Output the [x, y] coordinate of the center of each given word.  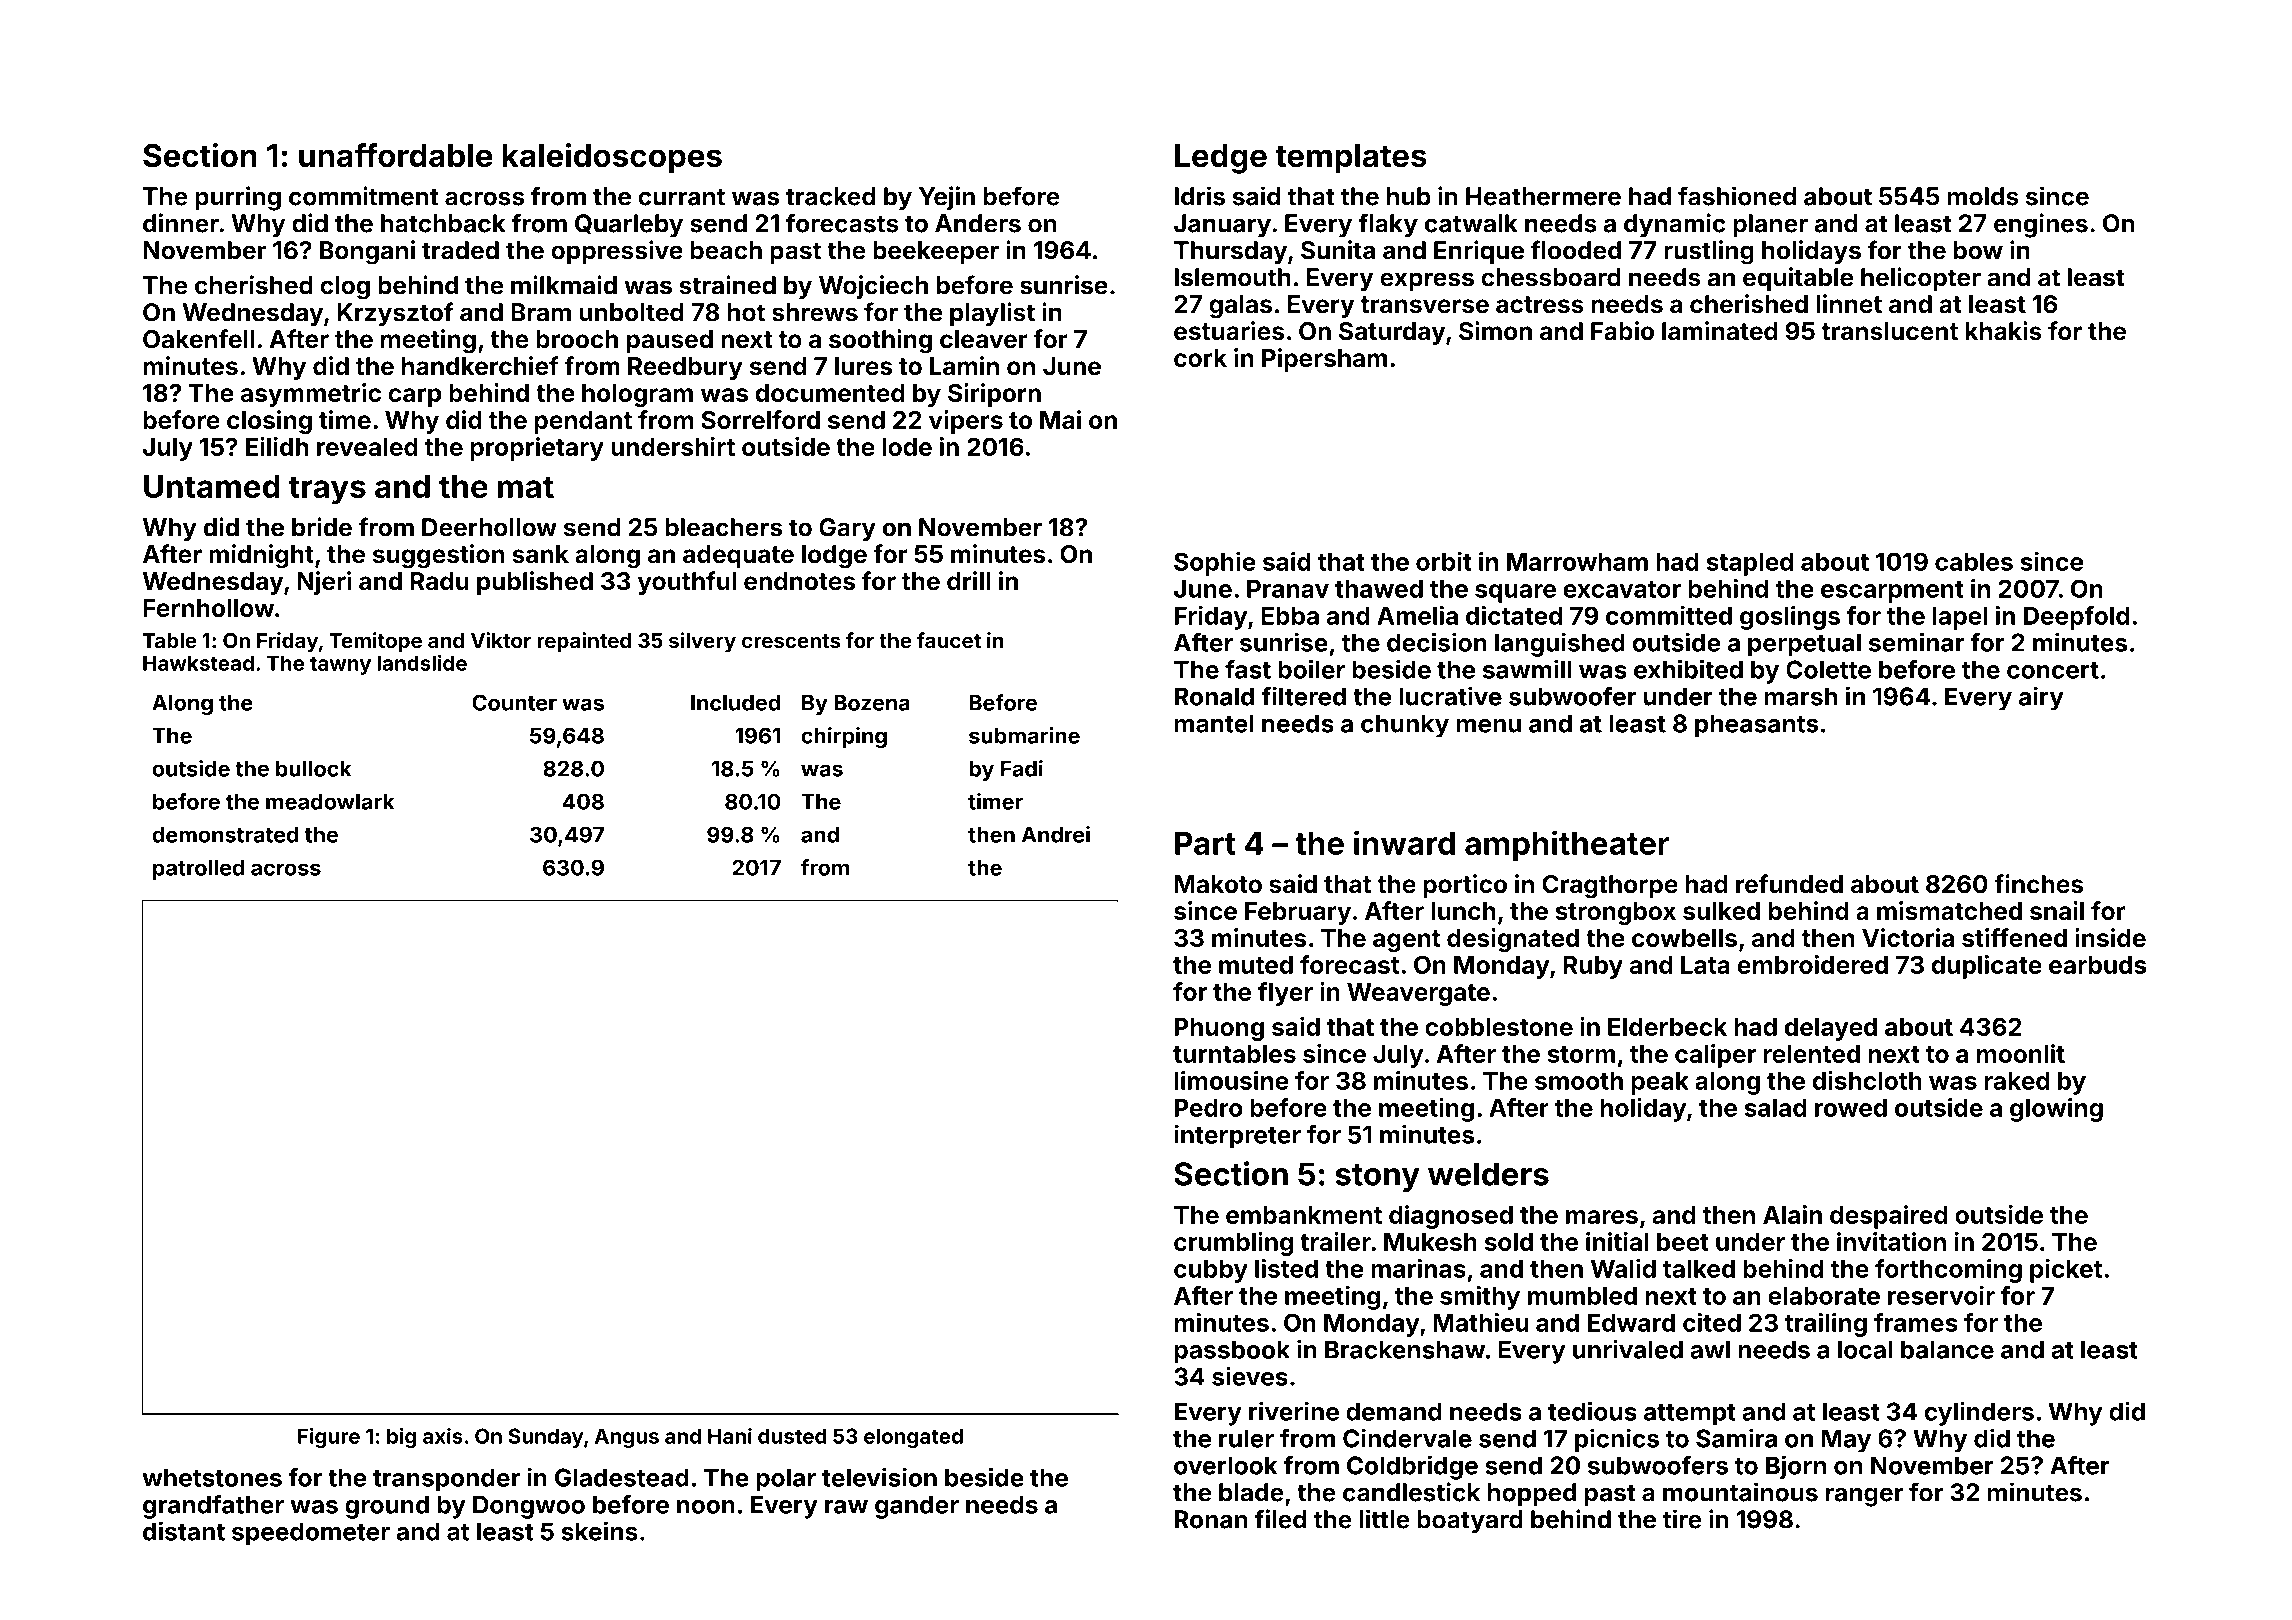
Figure [329, 1438]
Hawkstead [198, 663]
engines [2041, 225]
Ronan [1211, 1519]
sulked [1721, 911]
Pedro [1209, 1108]
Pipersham [1324, 360]
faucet [949, 640]
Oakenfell [198, 339]
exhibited [1688, 669]
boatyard [1470, 1522]
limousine [1232, 1080]
